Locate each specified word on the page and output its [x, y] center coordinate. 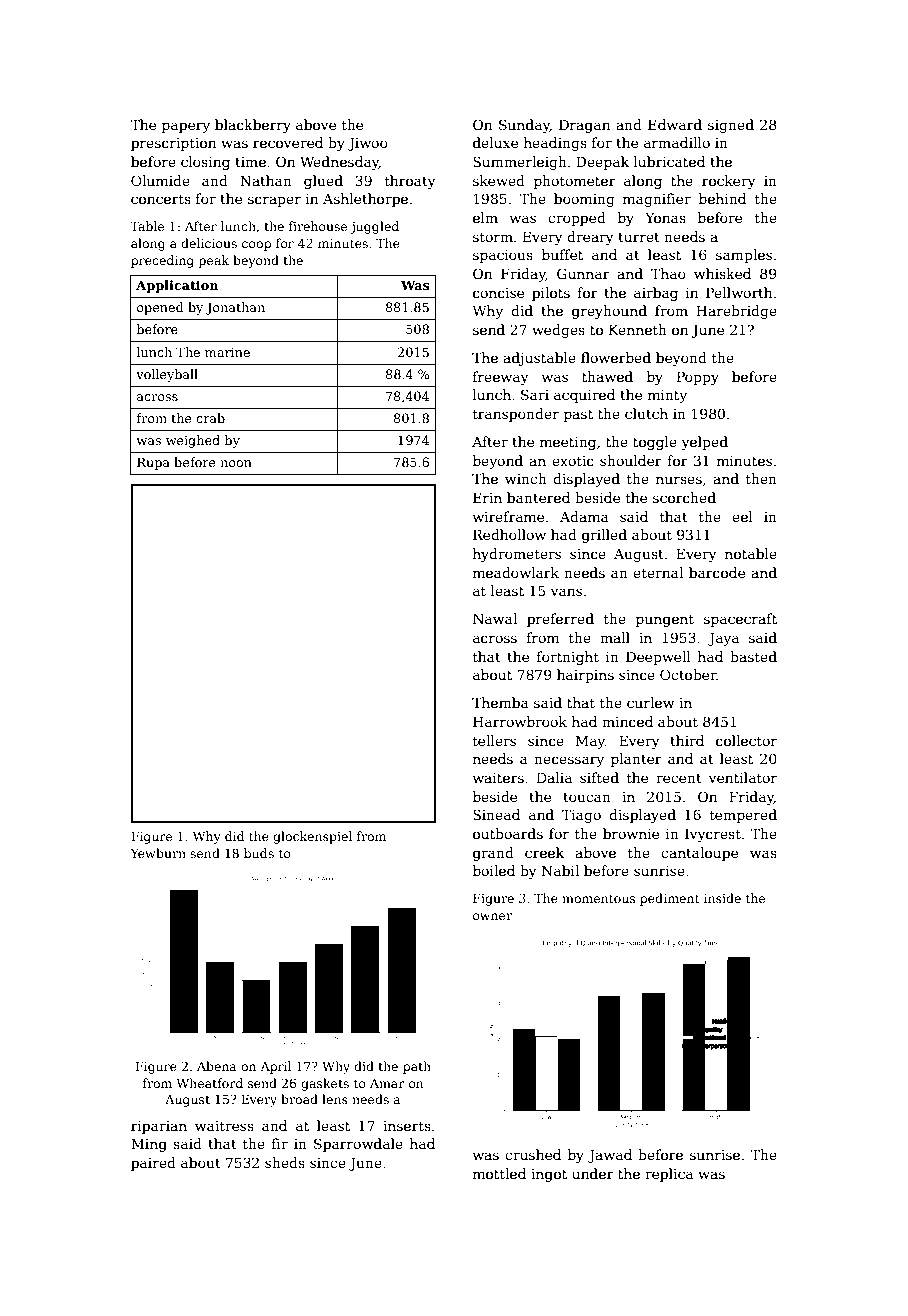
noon [236, 463]
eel [742, 516]
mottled [499, 1173]
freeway [501, 378]
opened [160, 308]
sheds [285, 1162]
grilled [604, 536]
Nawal [495, 618]
